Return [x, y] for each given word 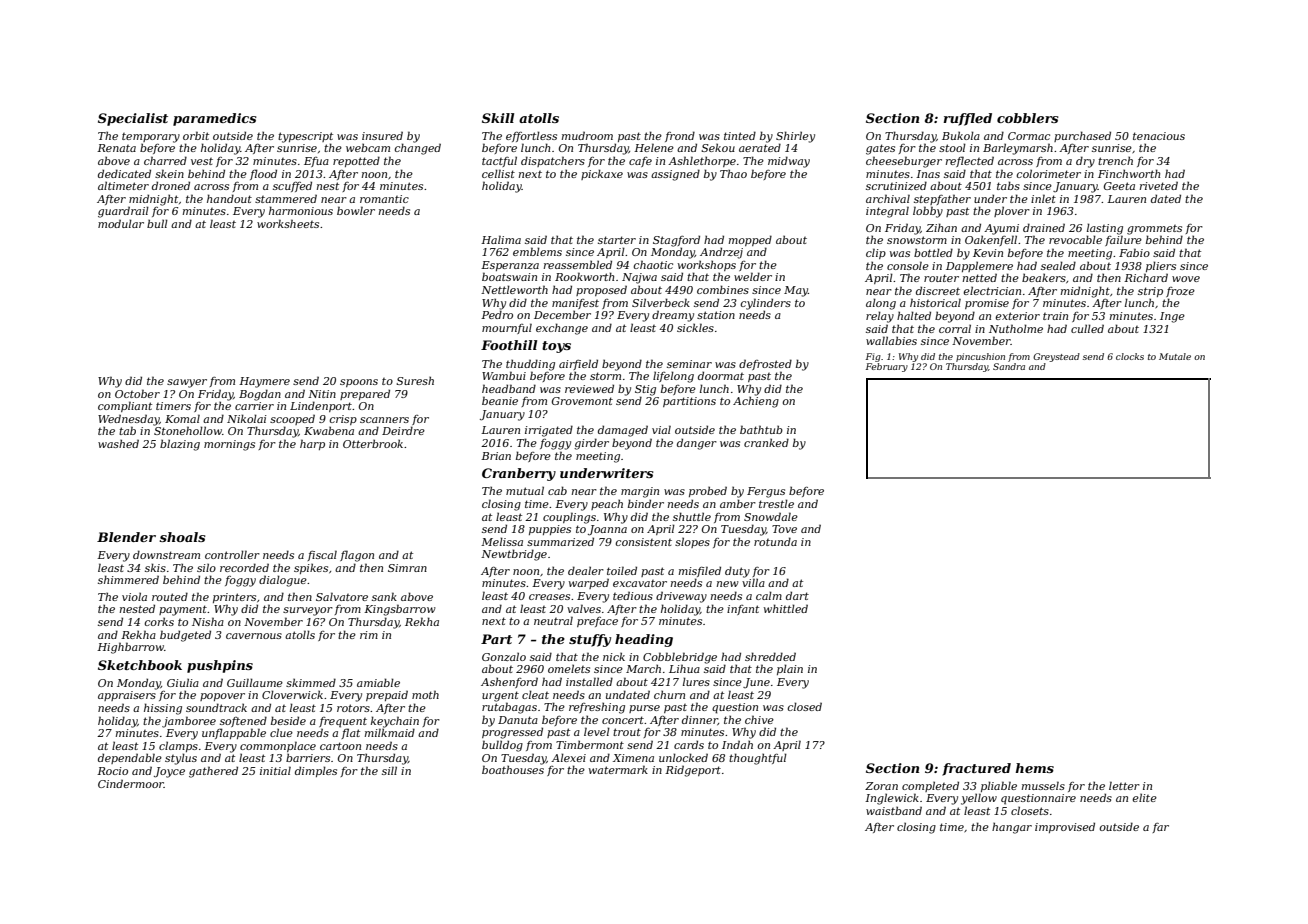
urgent [500, 696]
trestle [776, 503]
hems [1035, 768]
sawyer [187, 383]
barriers [308, 758]
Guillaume [255, 682]
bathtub [761, 429]
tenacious [1159, 136]
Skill [498, 118]
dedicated [124, 173]
